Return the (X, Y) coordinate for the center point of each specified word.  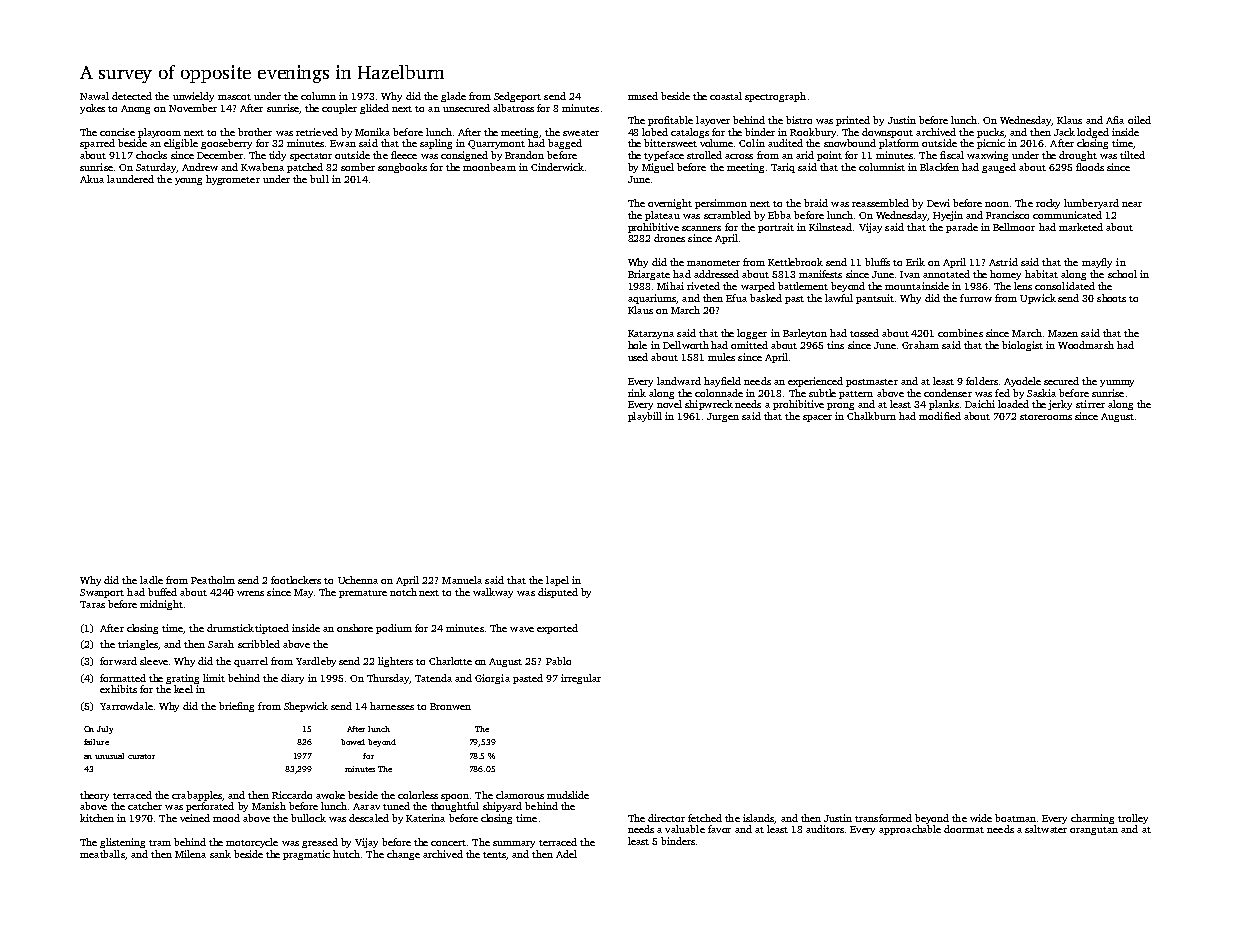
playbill (645, 417)
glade (453, 97)
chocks (151, 155)
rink (637, 393)
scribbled (259, 644)
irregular (581, 679)
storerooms (1046, 417)
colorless (418, 795)
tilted (1132, 155)
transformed (883, 818)
